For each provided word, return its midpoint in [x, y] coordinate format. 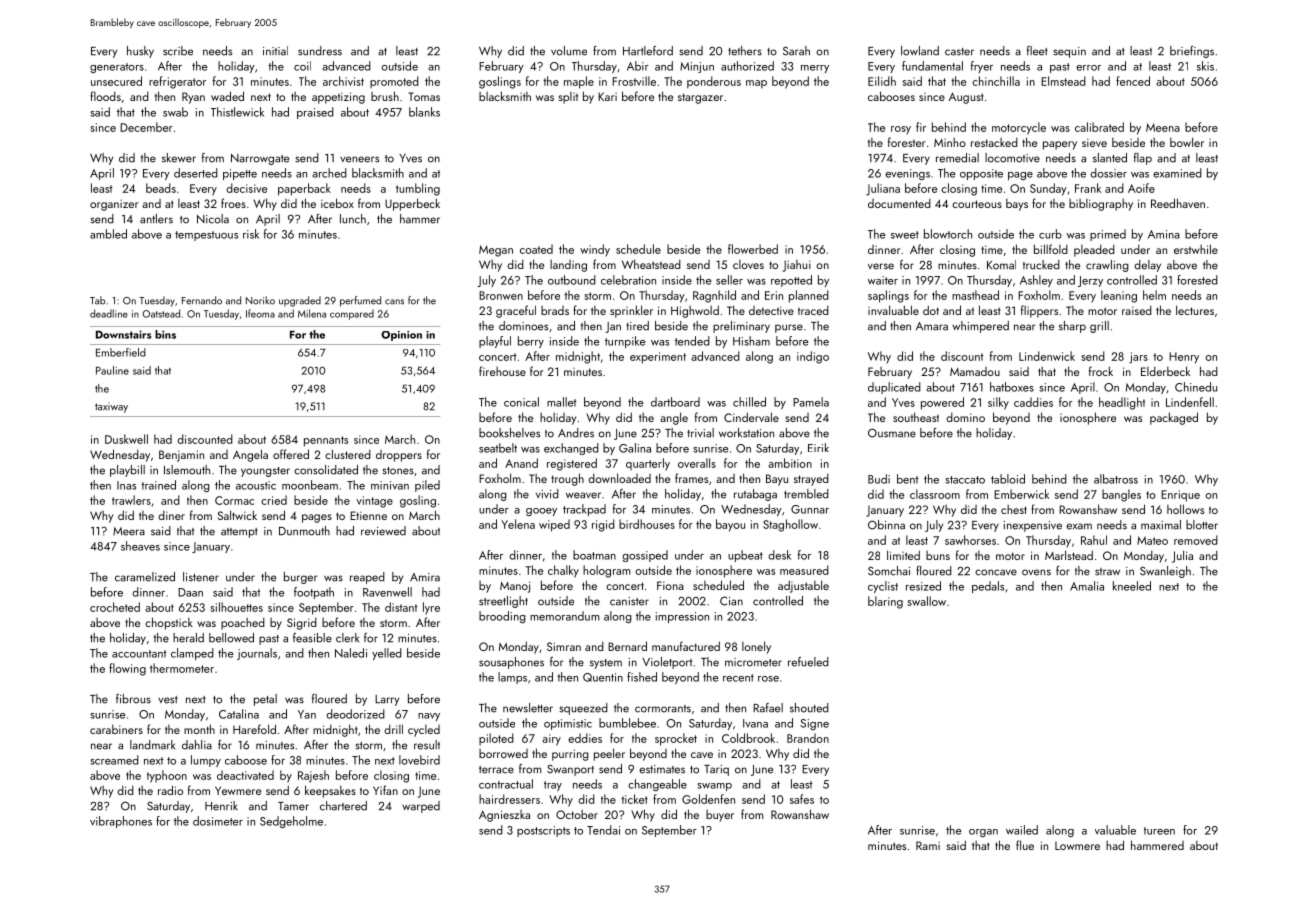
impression [682, 617]
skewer [179, 158]
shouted [809, 708]
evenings [907, 174]
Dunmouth [304, 531]
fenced [1133, 81]
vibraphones [121, 822]
